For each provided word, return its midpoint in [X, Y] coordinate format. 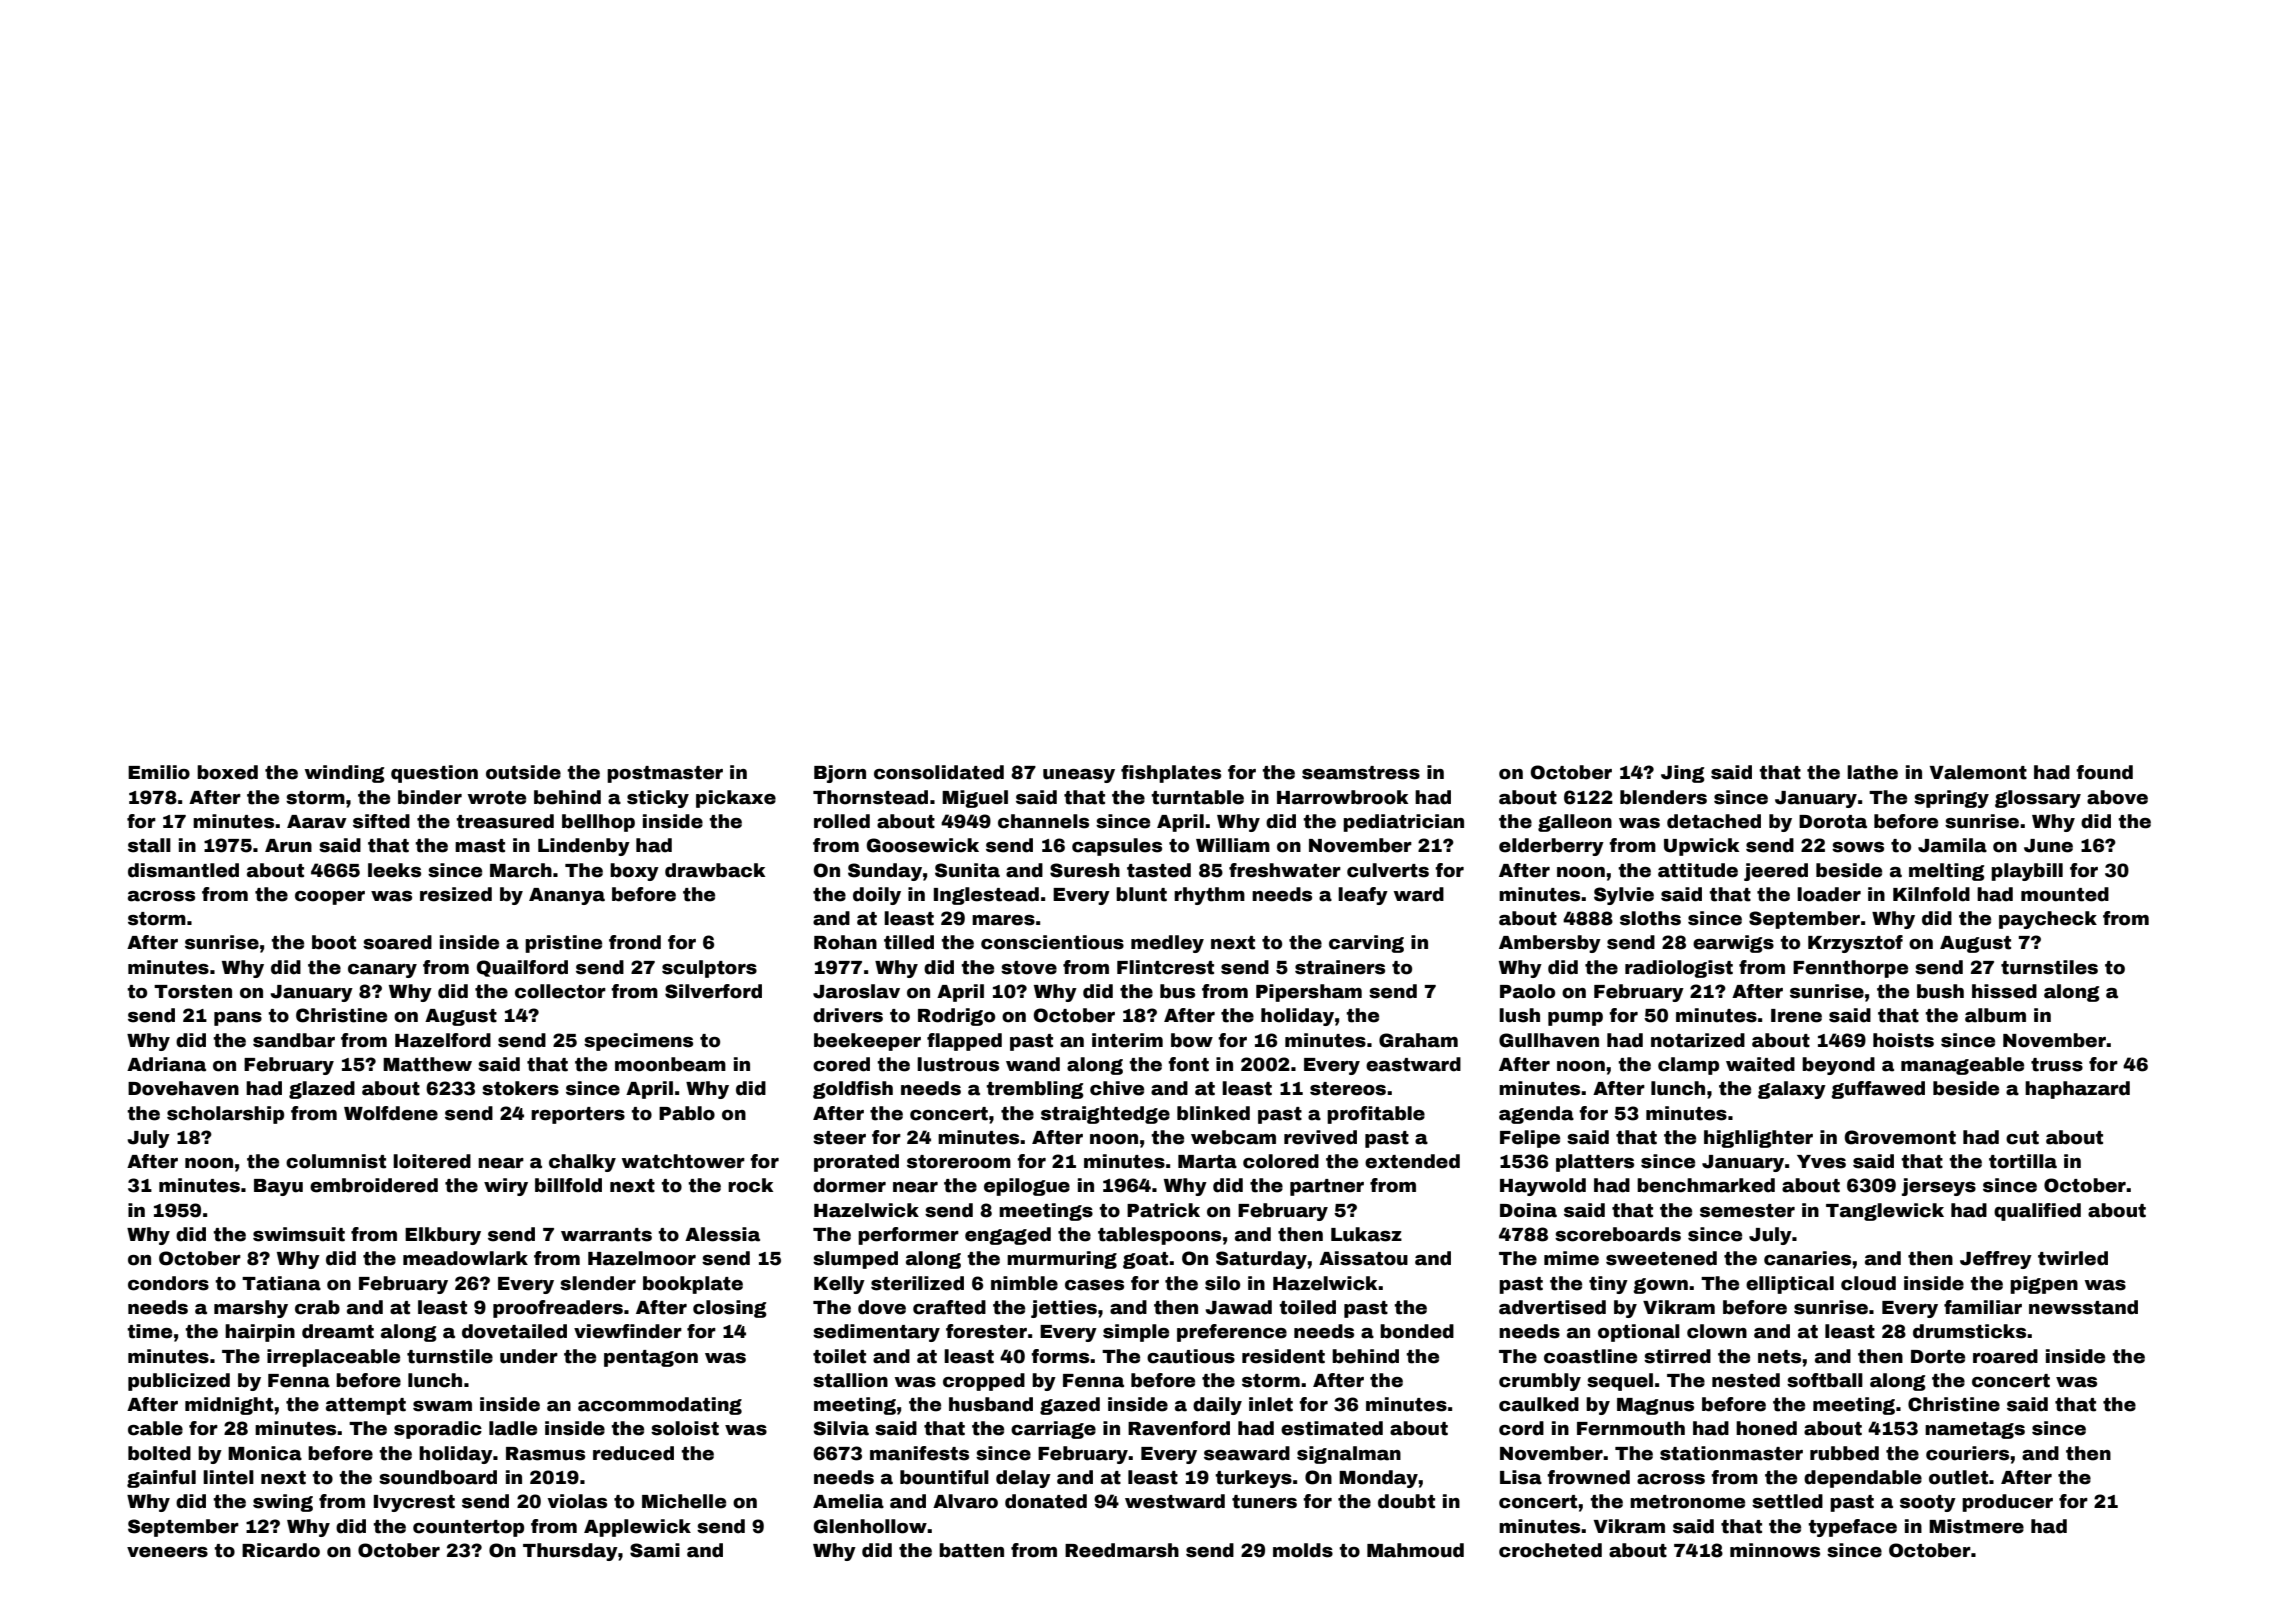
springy [1951, 799]
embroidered [374, 1185]
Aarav [317, 822]
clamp [1688, 1066]
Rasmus [545, 1454]
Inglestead [986, 896]
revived [1320, 1137]
